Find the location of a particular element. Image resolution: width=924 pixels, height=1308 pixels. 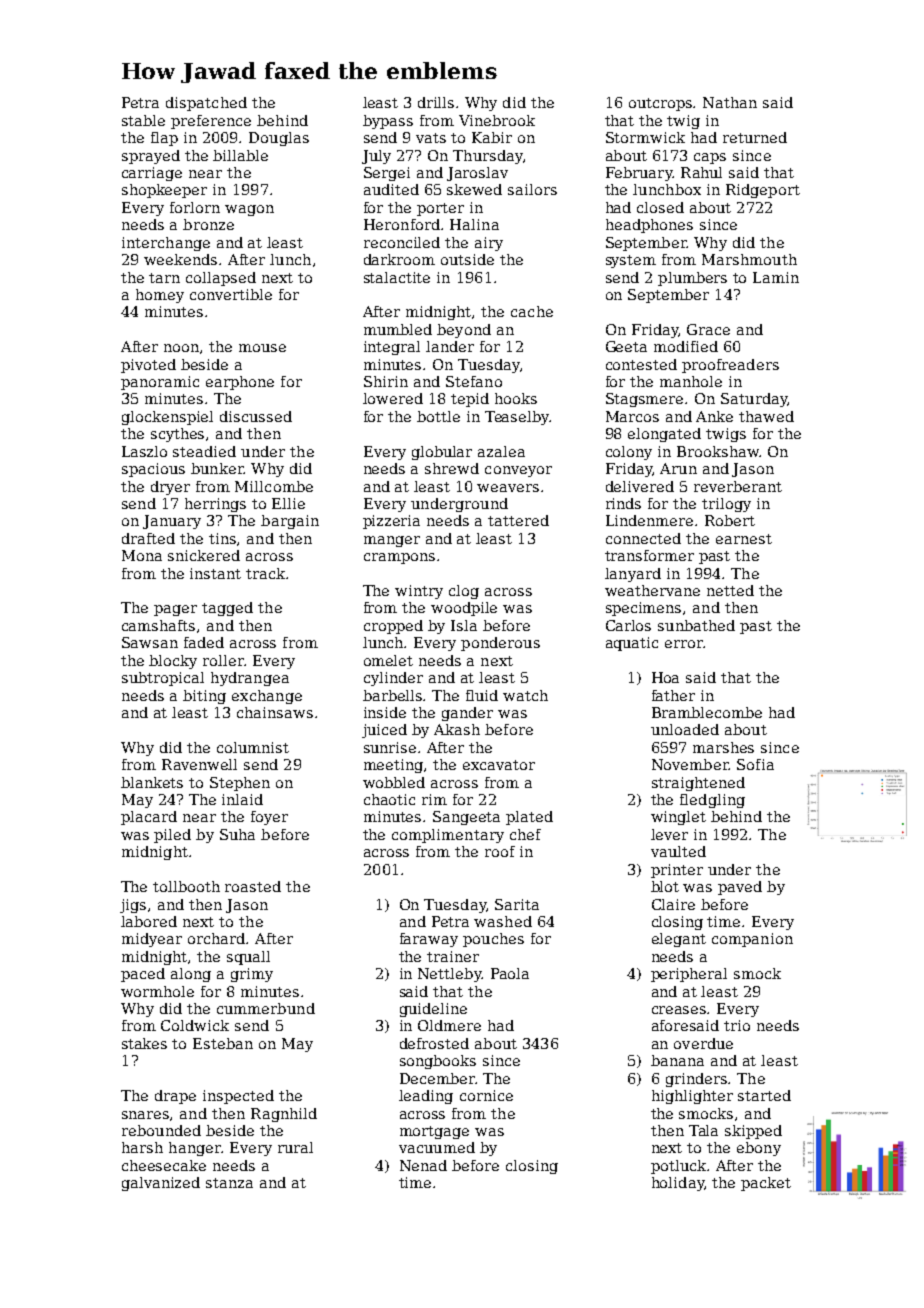

washed is located at coordinates (503, 921).
